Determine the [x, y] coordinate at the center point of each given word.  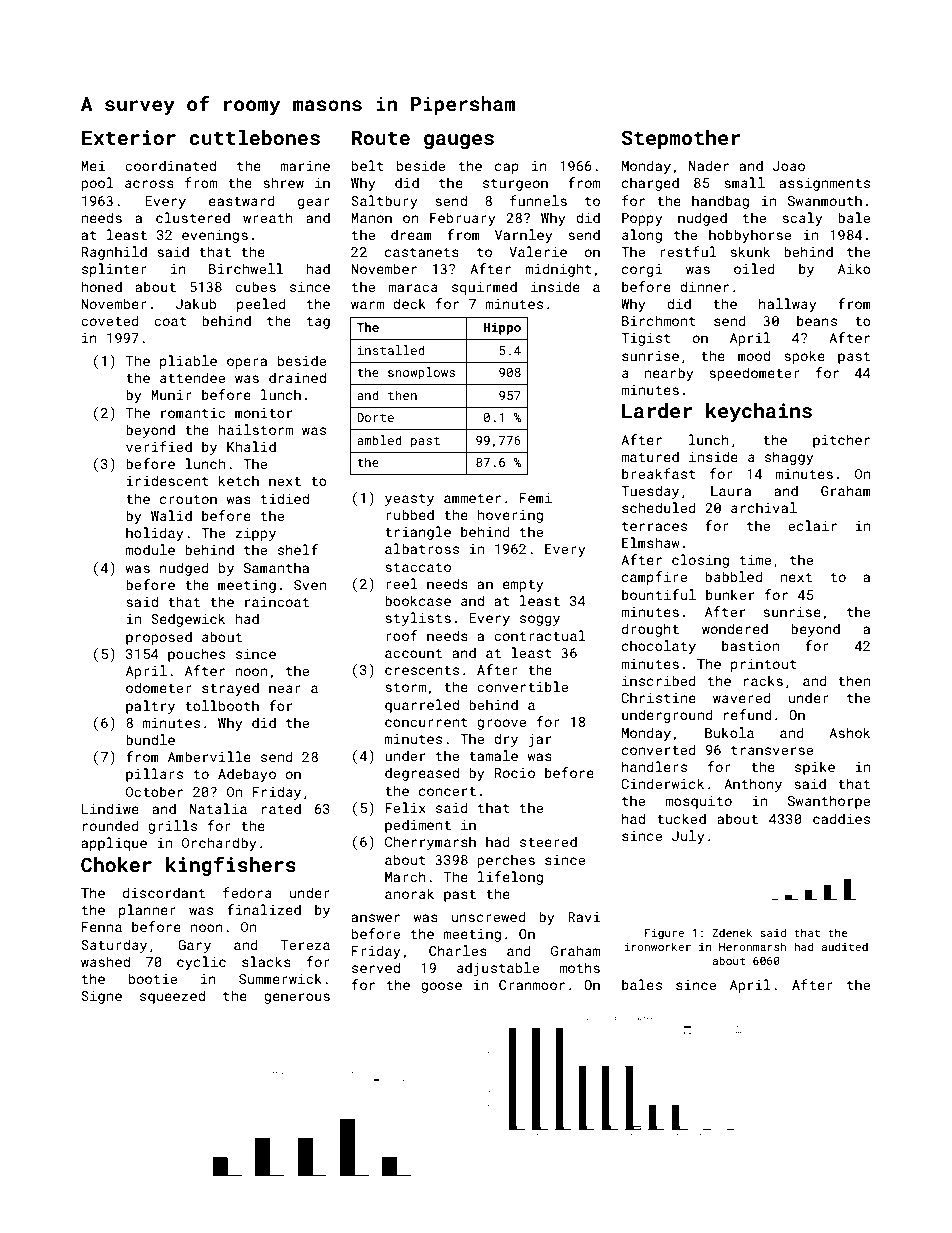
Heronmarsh [752, 946]
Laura [731, 491]
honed [102, 286]
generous [297, 998]
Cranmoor [532, 985]
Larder [657, 410]
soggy [540, 620]
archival [764, 507]
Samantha [276, 567]
